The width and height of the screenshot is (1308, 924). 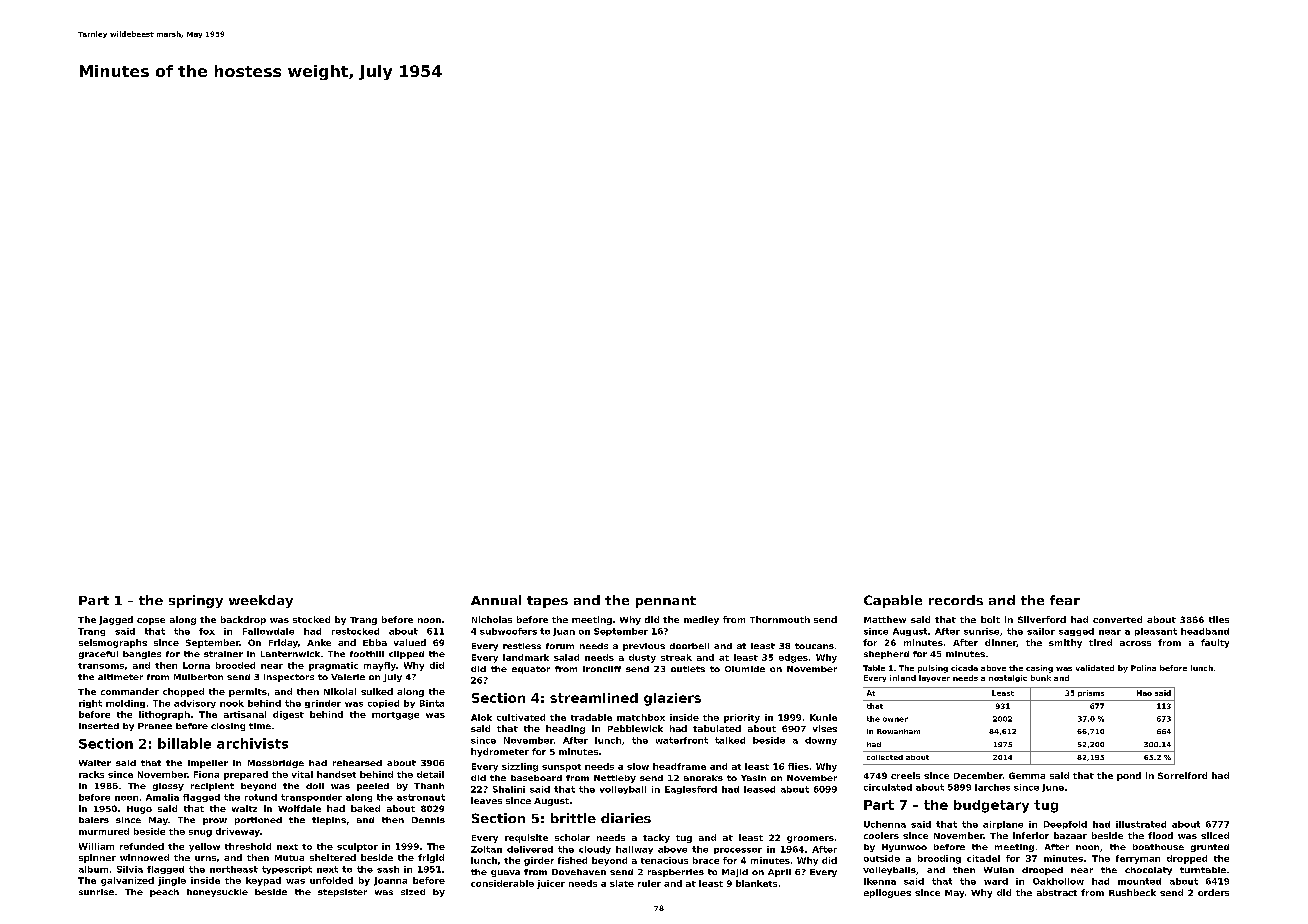 I want to click on considerable, so click(x=502, y=883).
